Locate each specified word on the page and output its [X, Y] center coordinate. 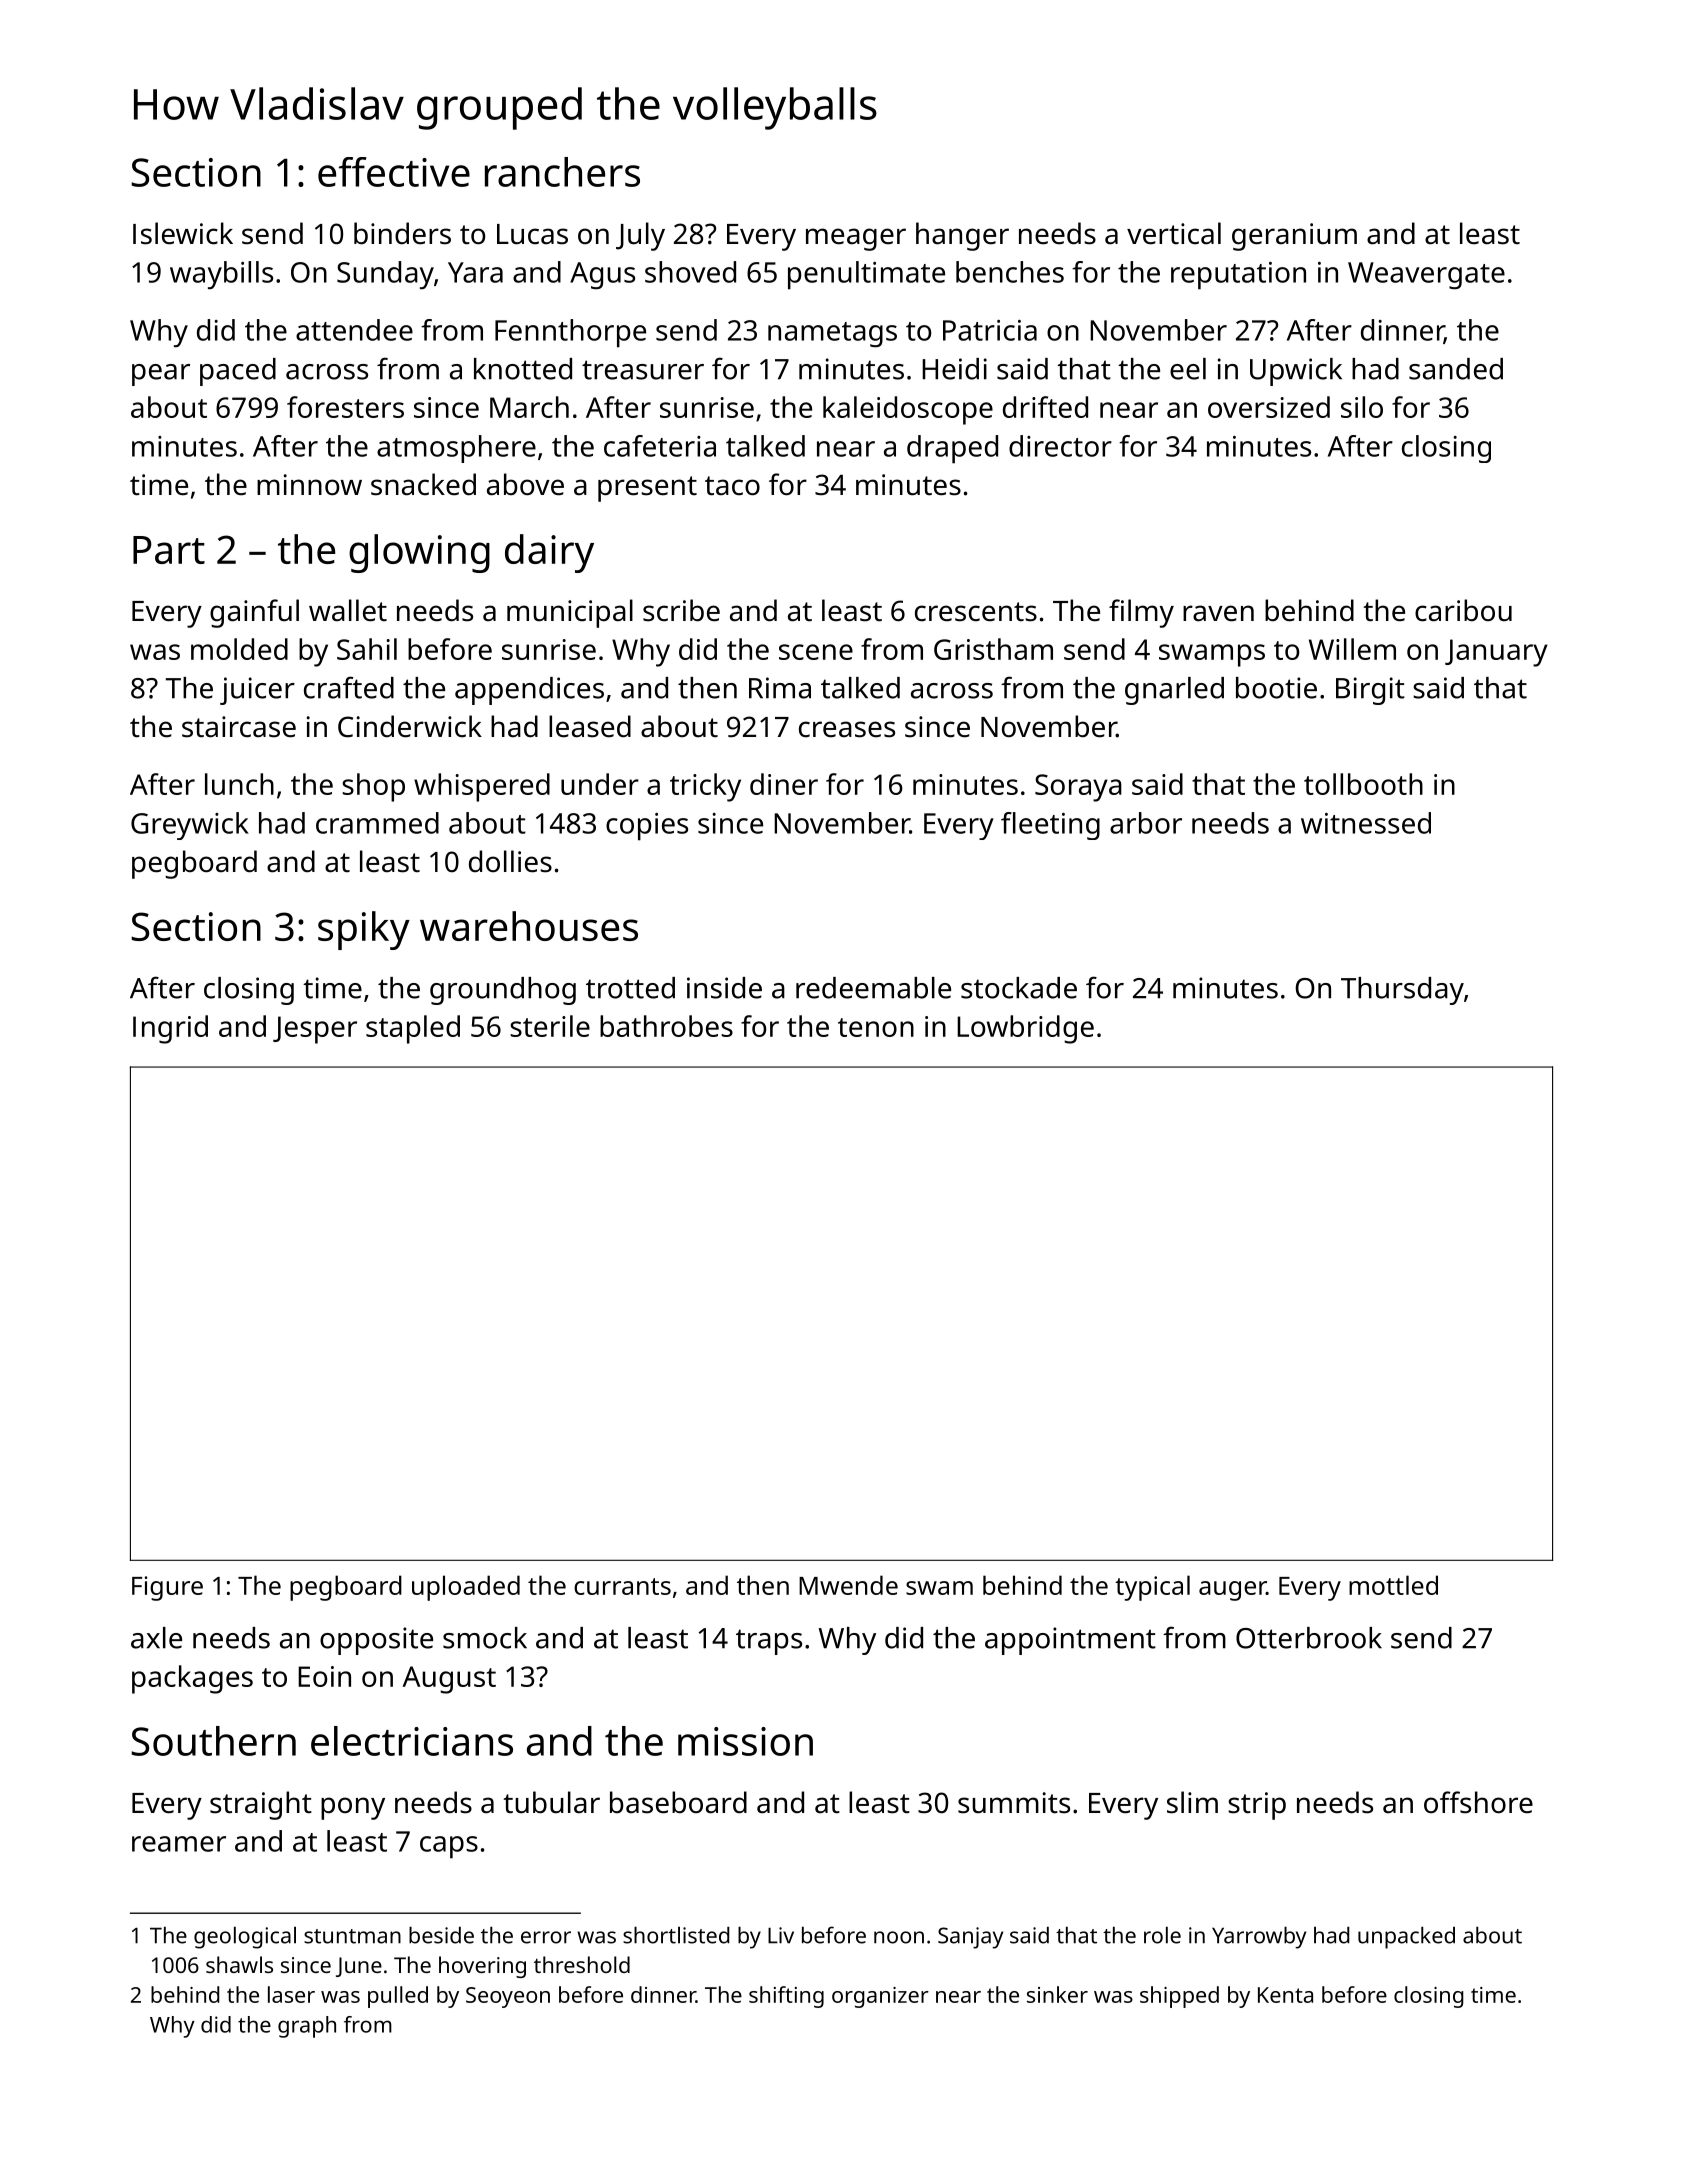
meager [856, 239]
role [1162, 1935]
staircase [239, 727]
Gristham [993, 649]
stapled [413, 1029]
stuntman [352, 1936]
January [1496, 653]
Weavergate [1426, 276]
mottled [1393, 1585]
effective [394, 172]
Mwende [848, 1585]
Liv [781, 1935]
